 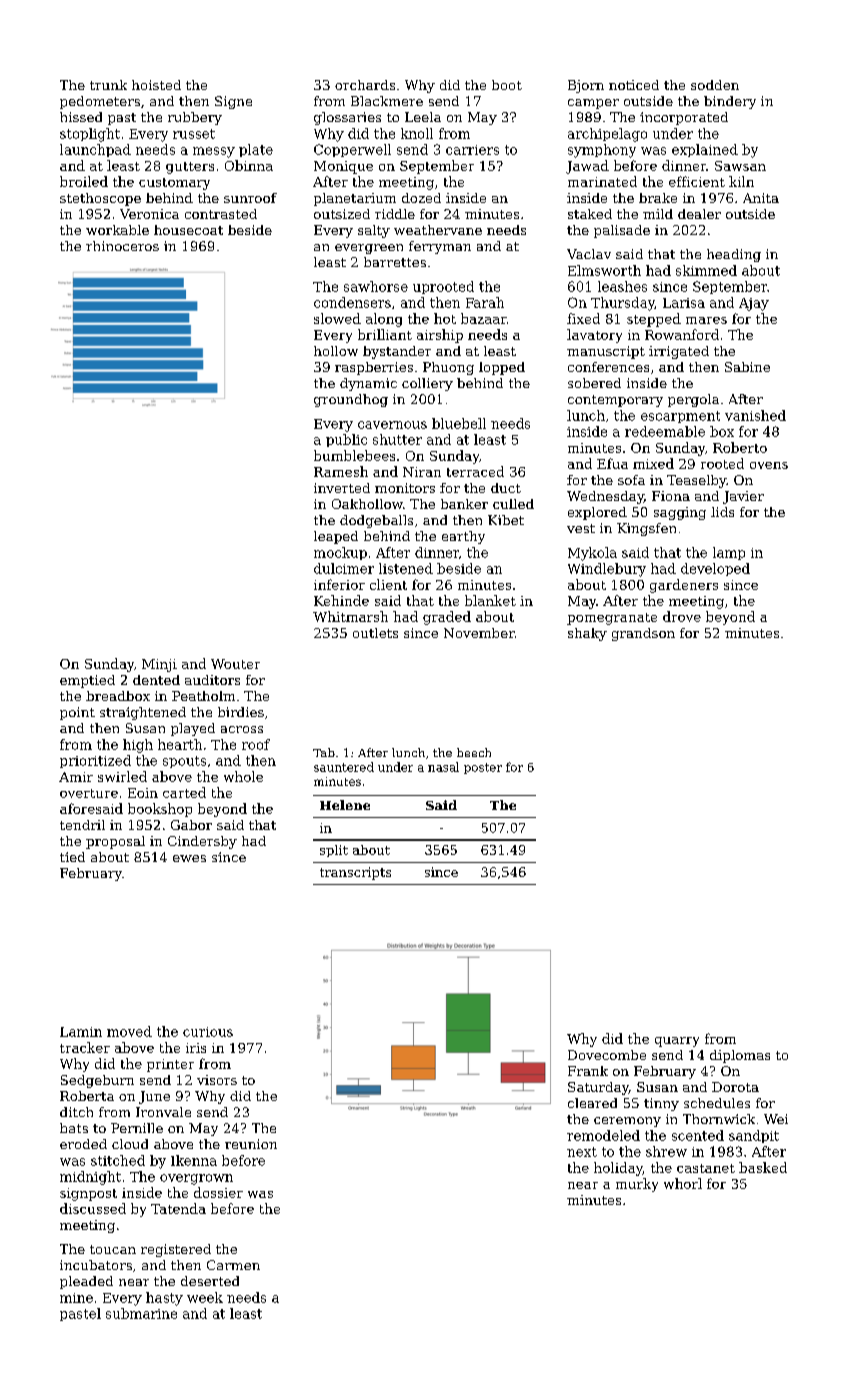 What do you see at coordinates (588, 1071) in the image?
I see `Frank` at bounding box center [588, 1071].
